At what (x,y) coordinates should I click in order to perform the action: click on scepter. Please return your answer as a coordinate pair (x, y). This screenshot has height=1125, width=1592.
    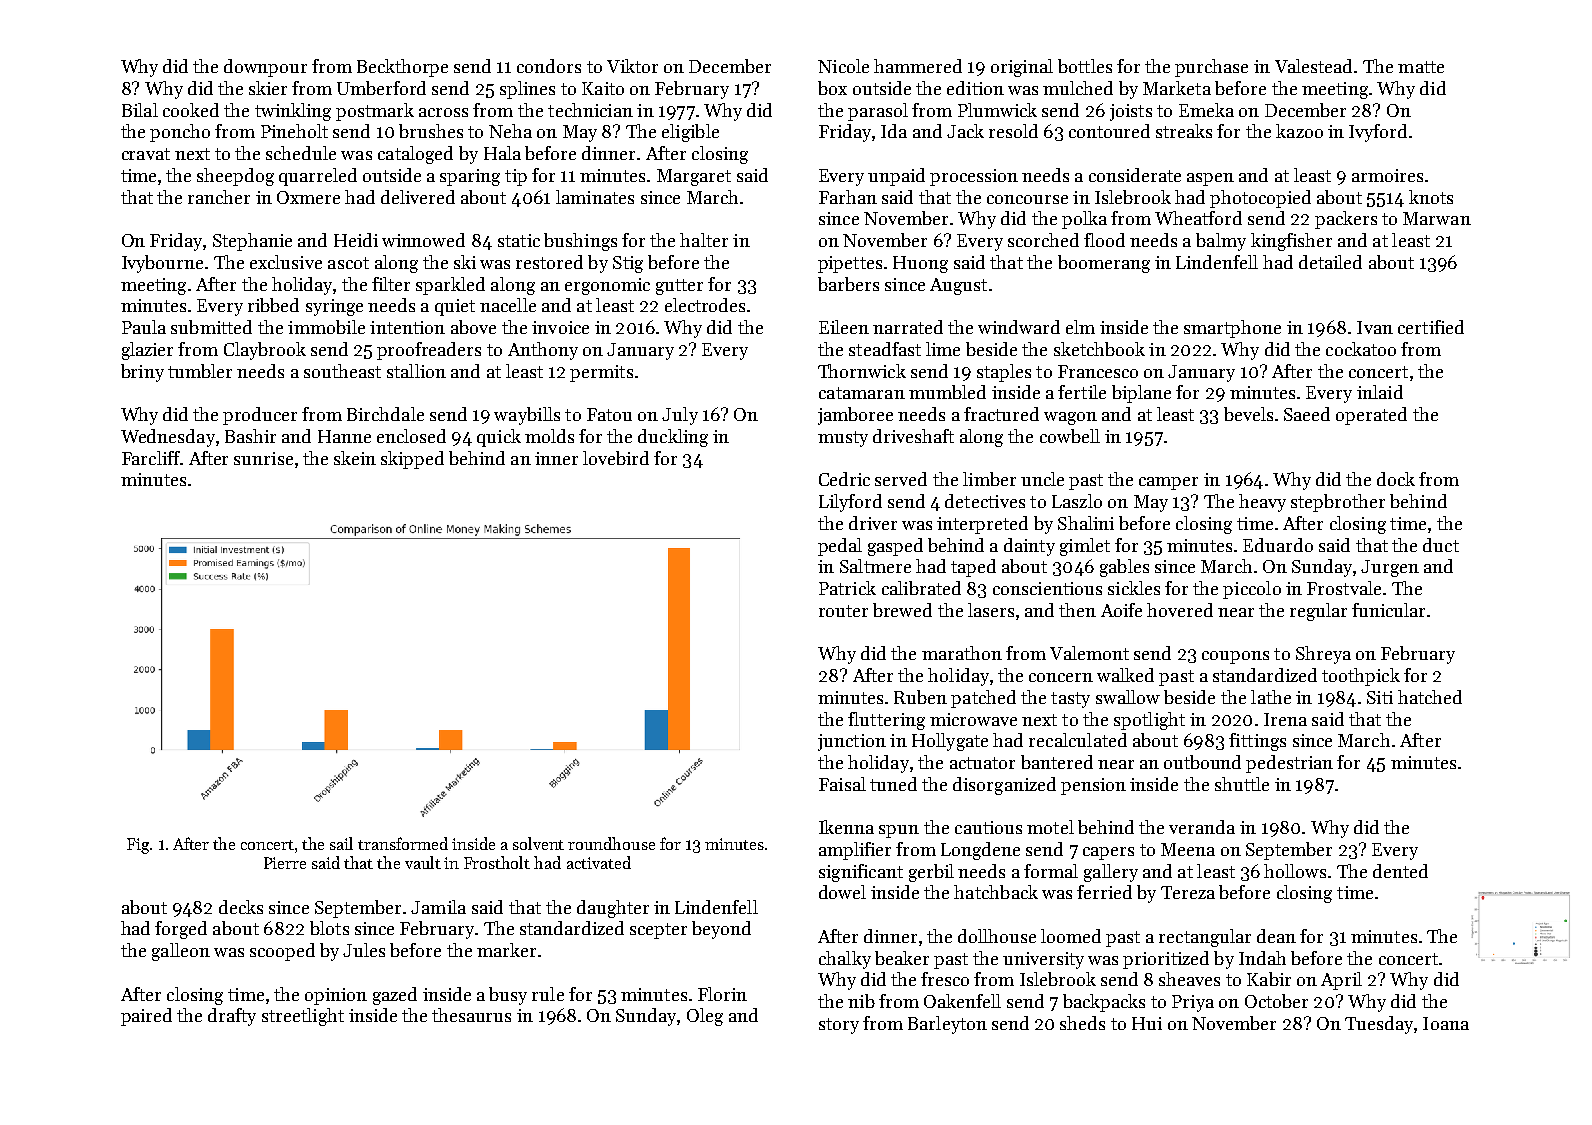
    Looking at the image, I should click on (658, 931).
